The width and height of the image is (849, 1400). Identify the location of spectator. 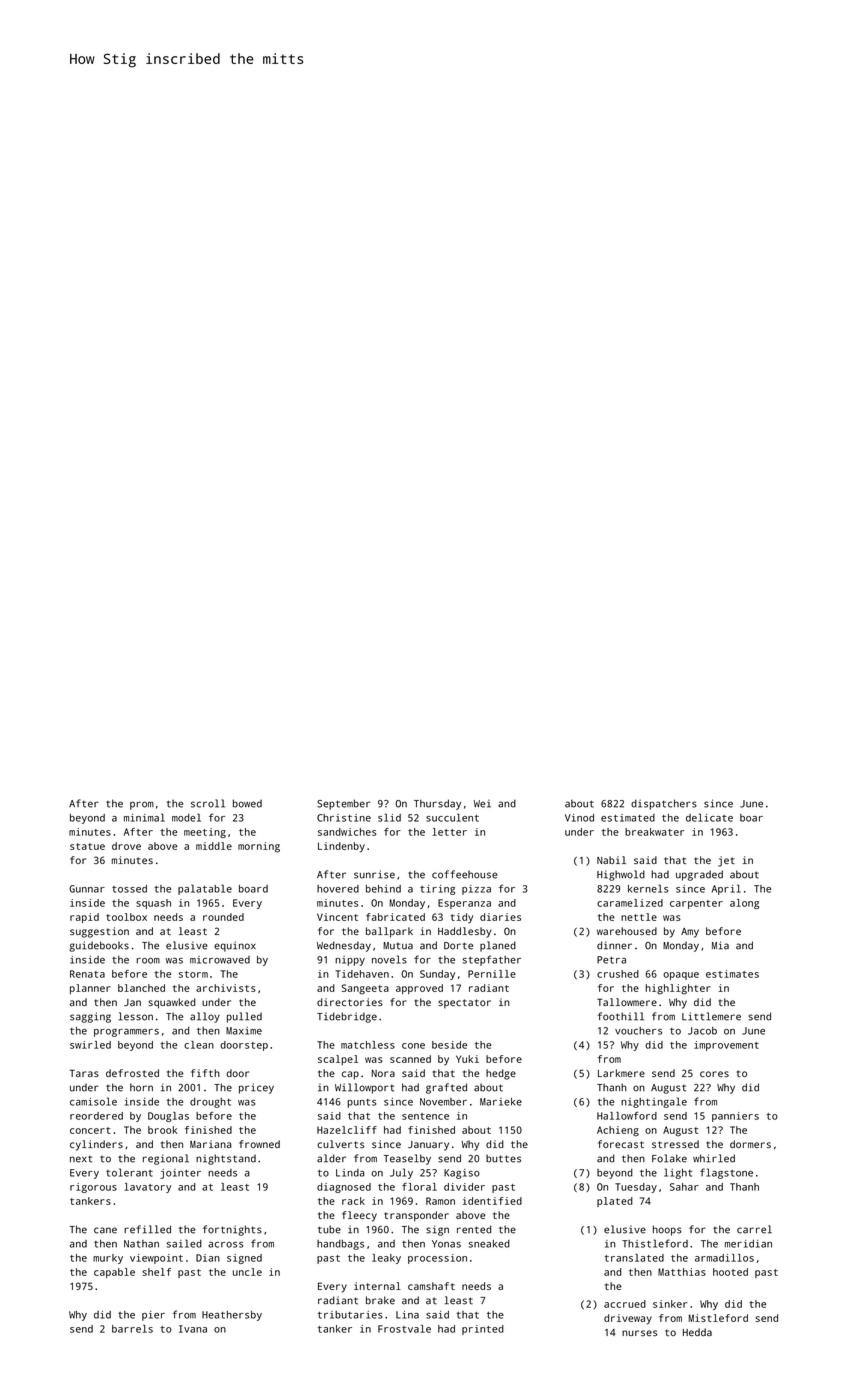
(464, 1004).
